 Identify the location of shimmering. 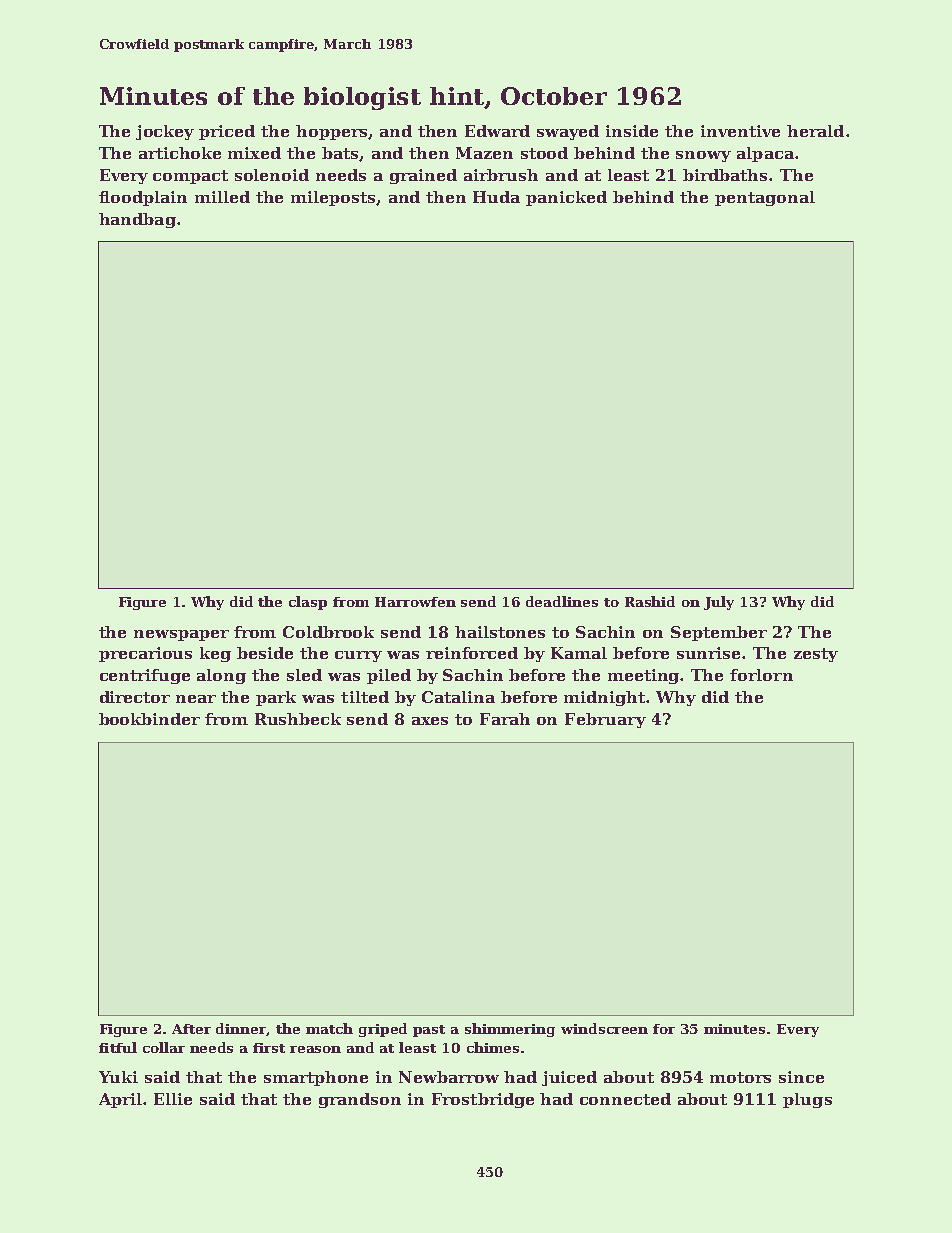
(510, 1030).
